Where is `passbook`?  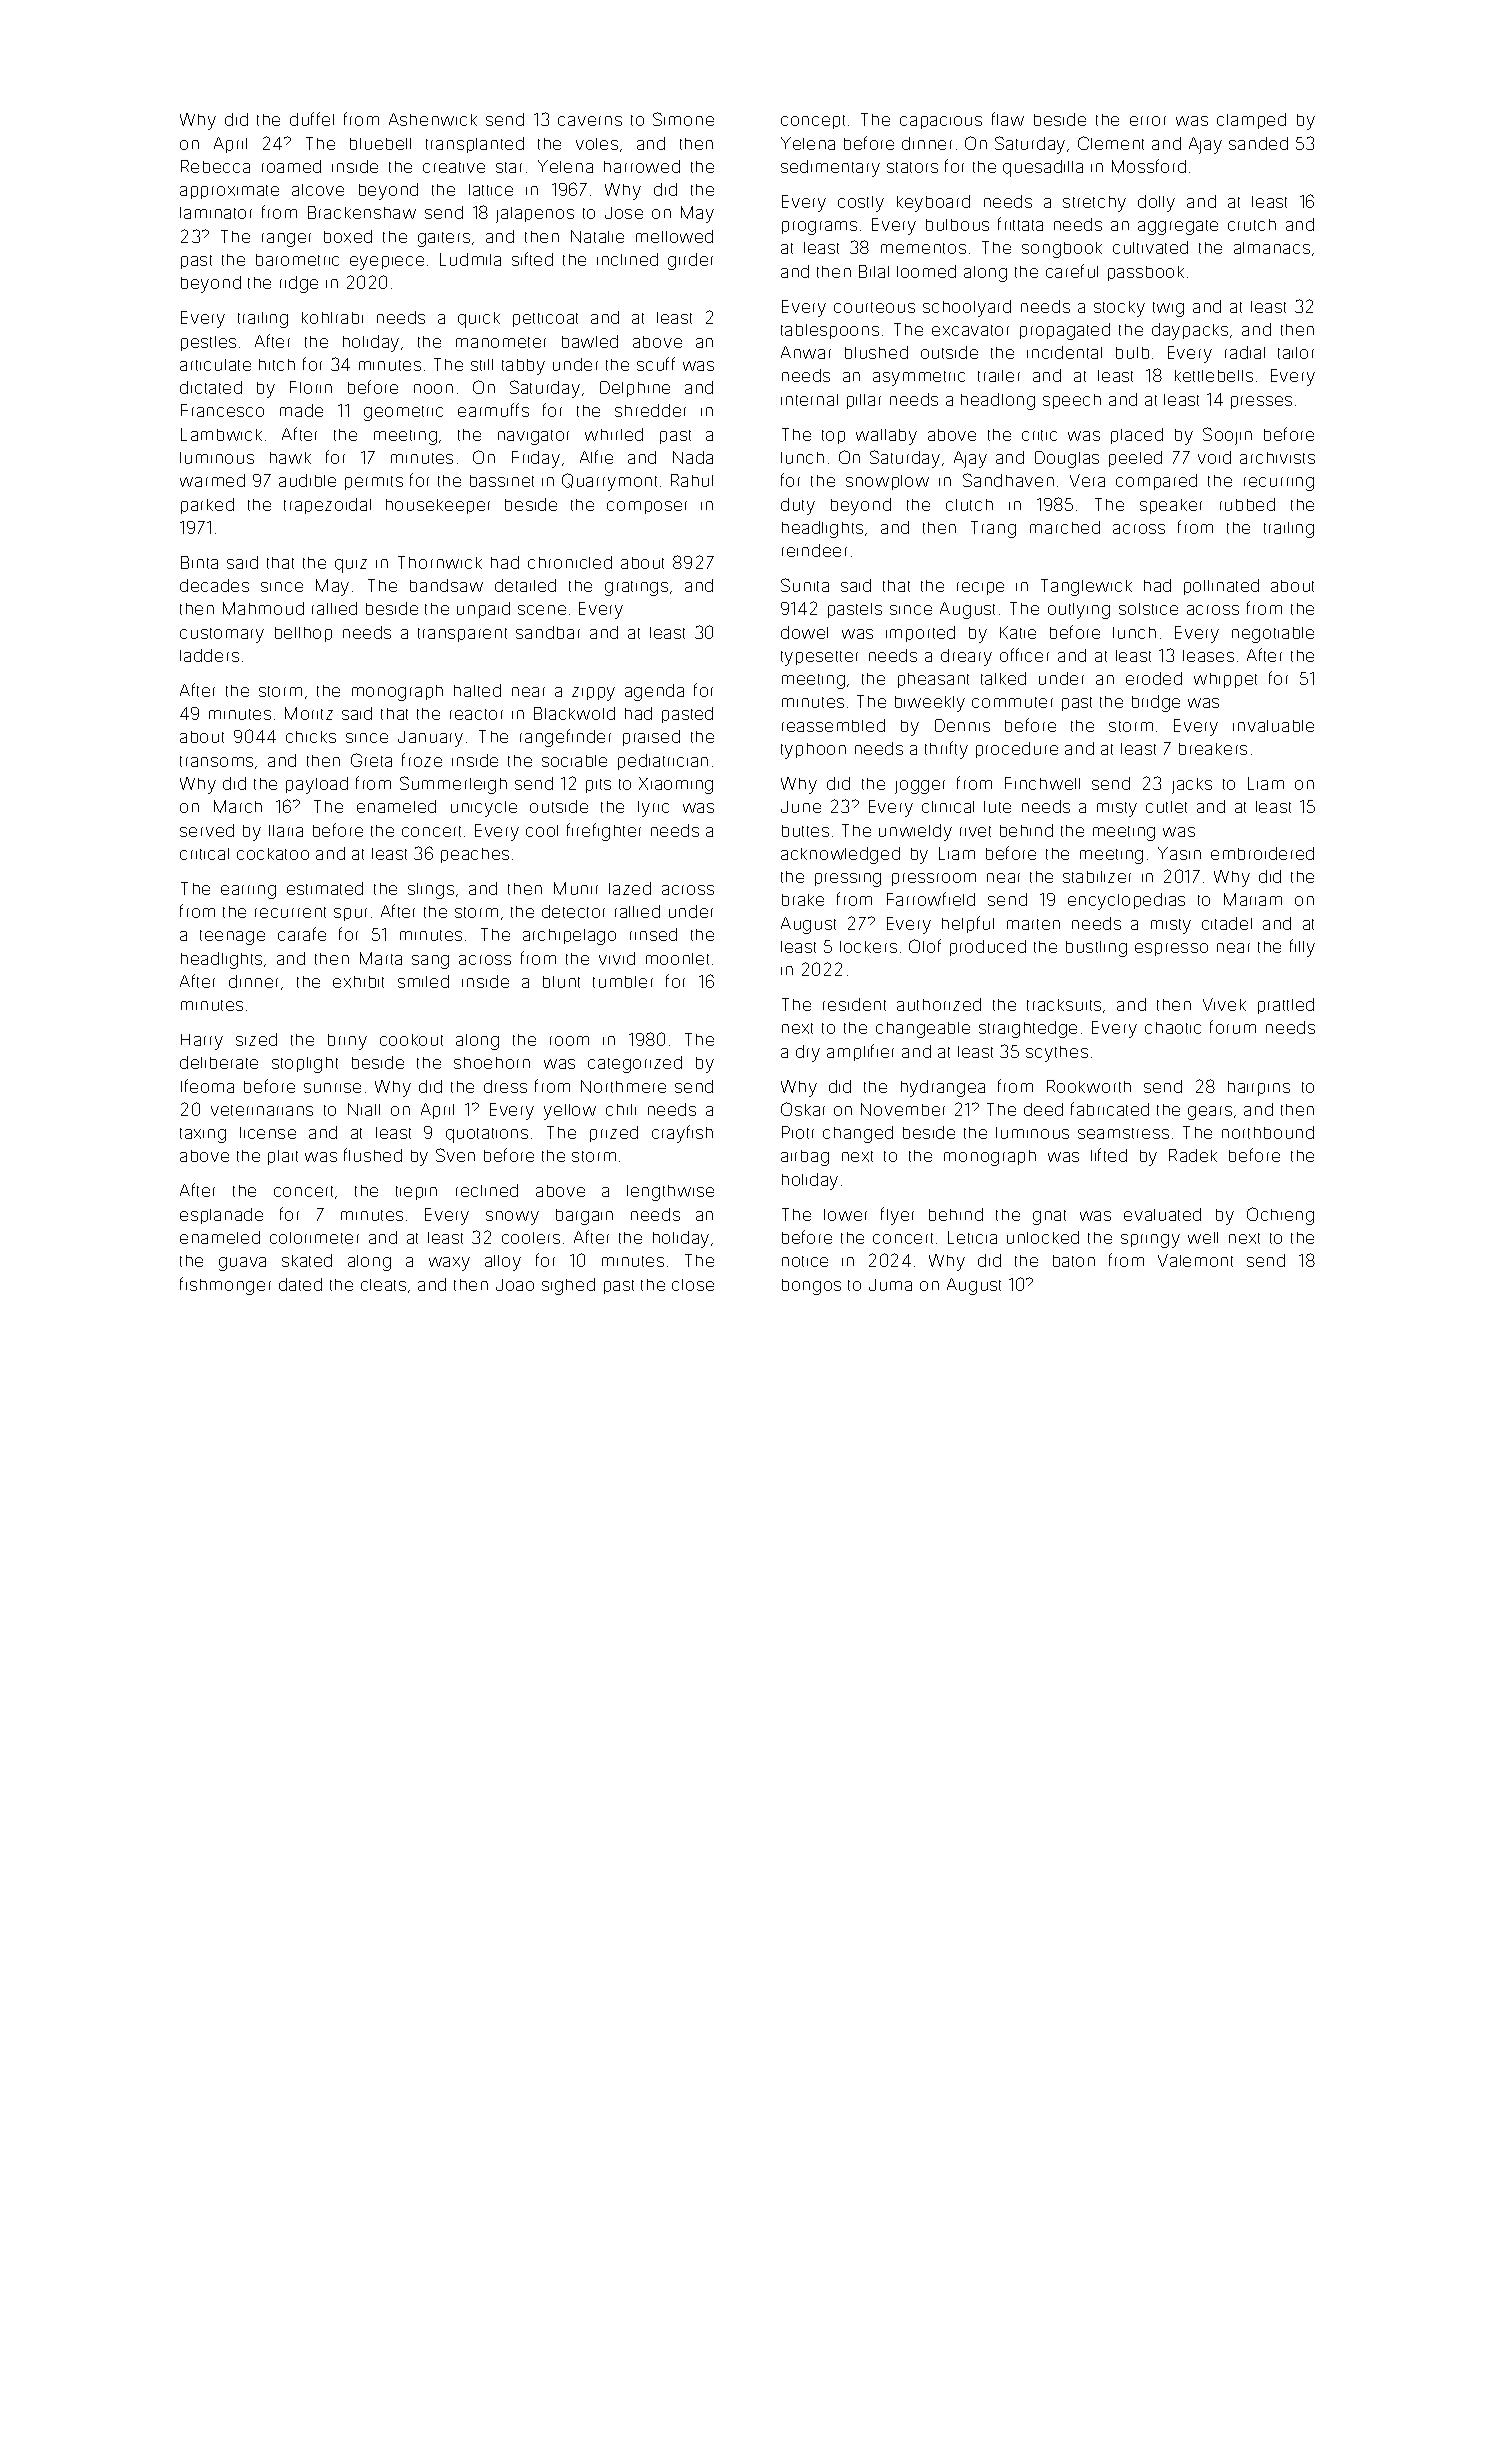 passbook is located at coordinates (1146, 273).
